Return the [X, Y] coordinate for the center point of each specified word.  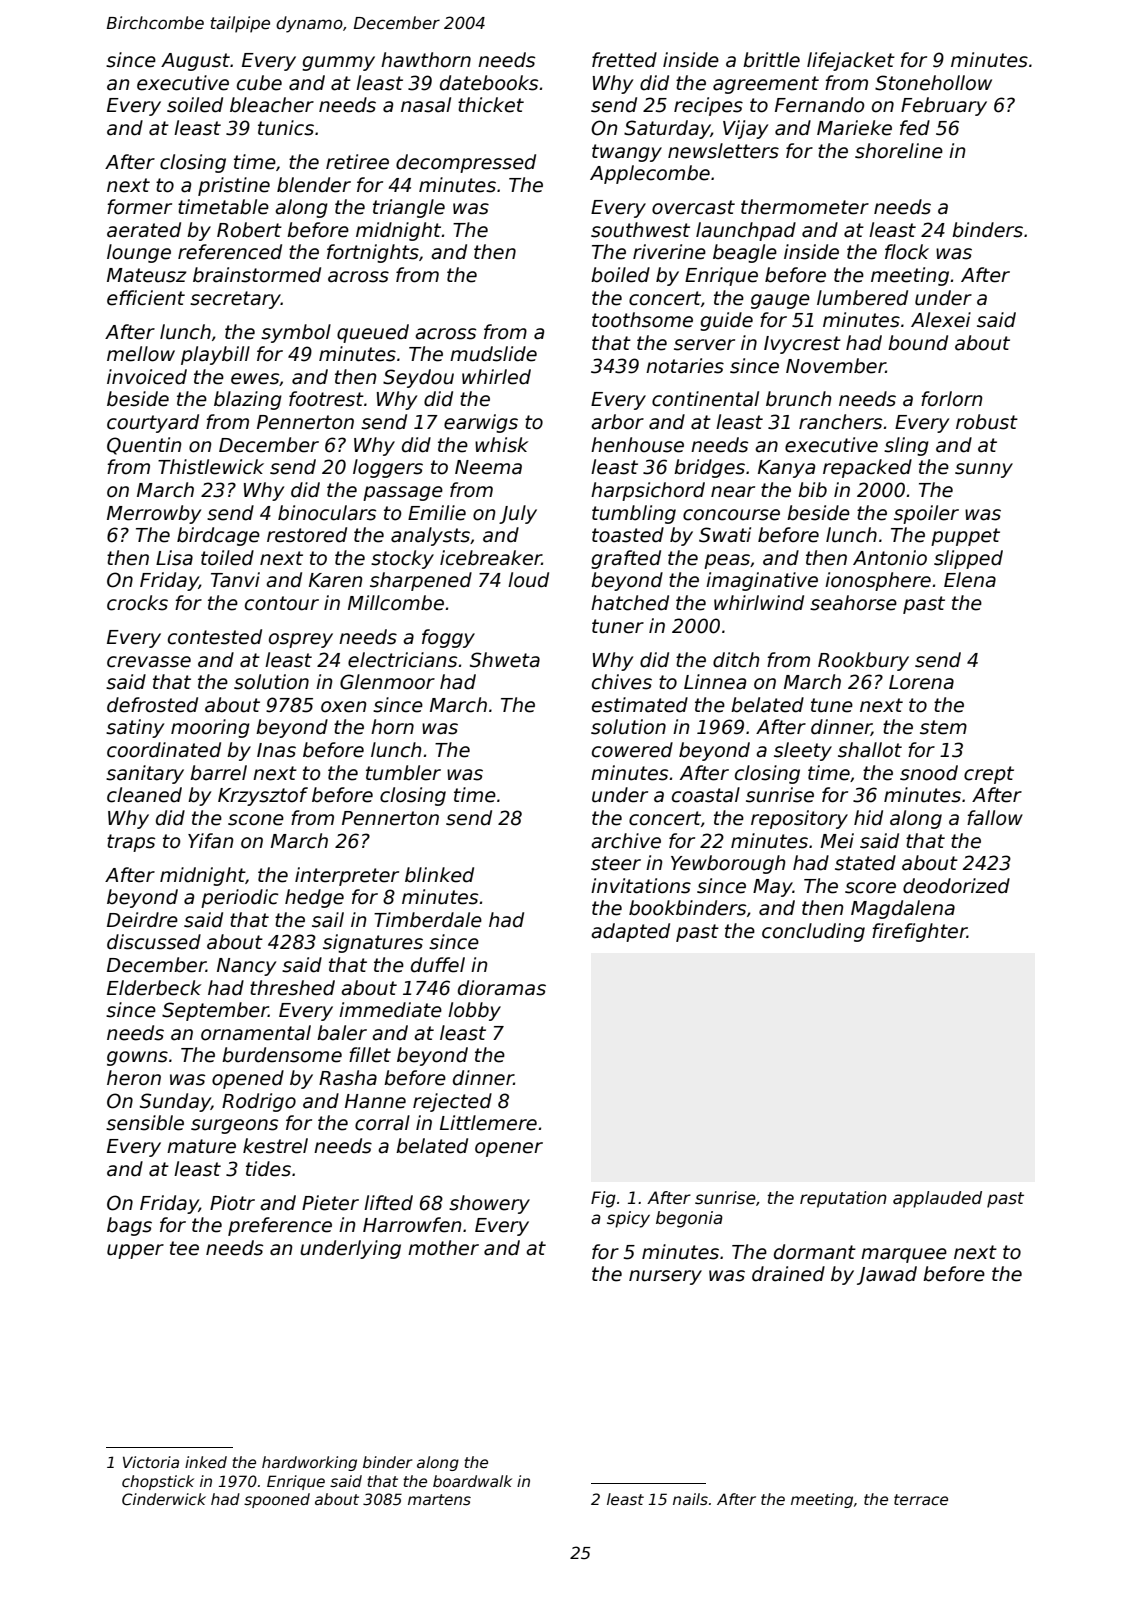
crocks [137, 603]
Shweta [505, 660]
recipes [708, 106]
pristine [234, 186]
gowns [137, 1058]
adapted [630, 932]
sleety [803, 751]
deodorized [956, 886]
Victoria [151, 1462]
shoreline [899, 151]
